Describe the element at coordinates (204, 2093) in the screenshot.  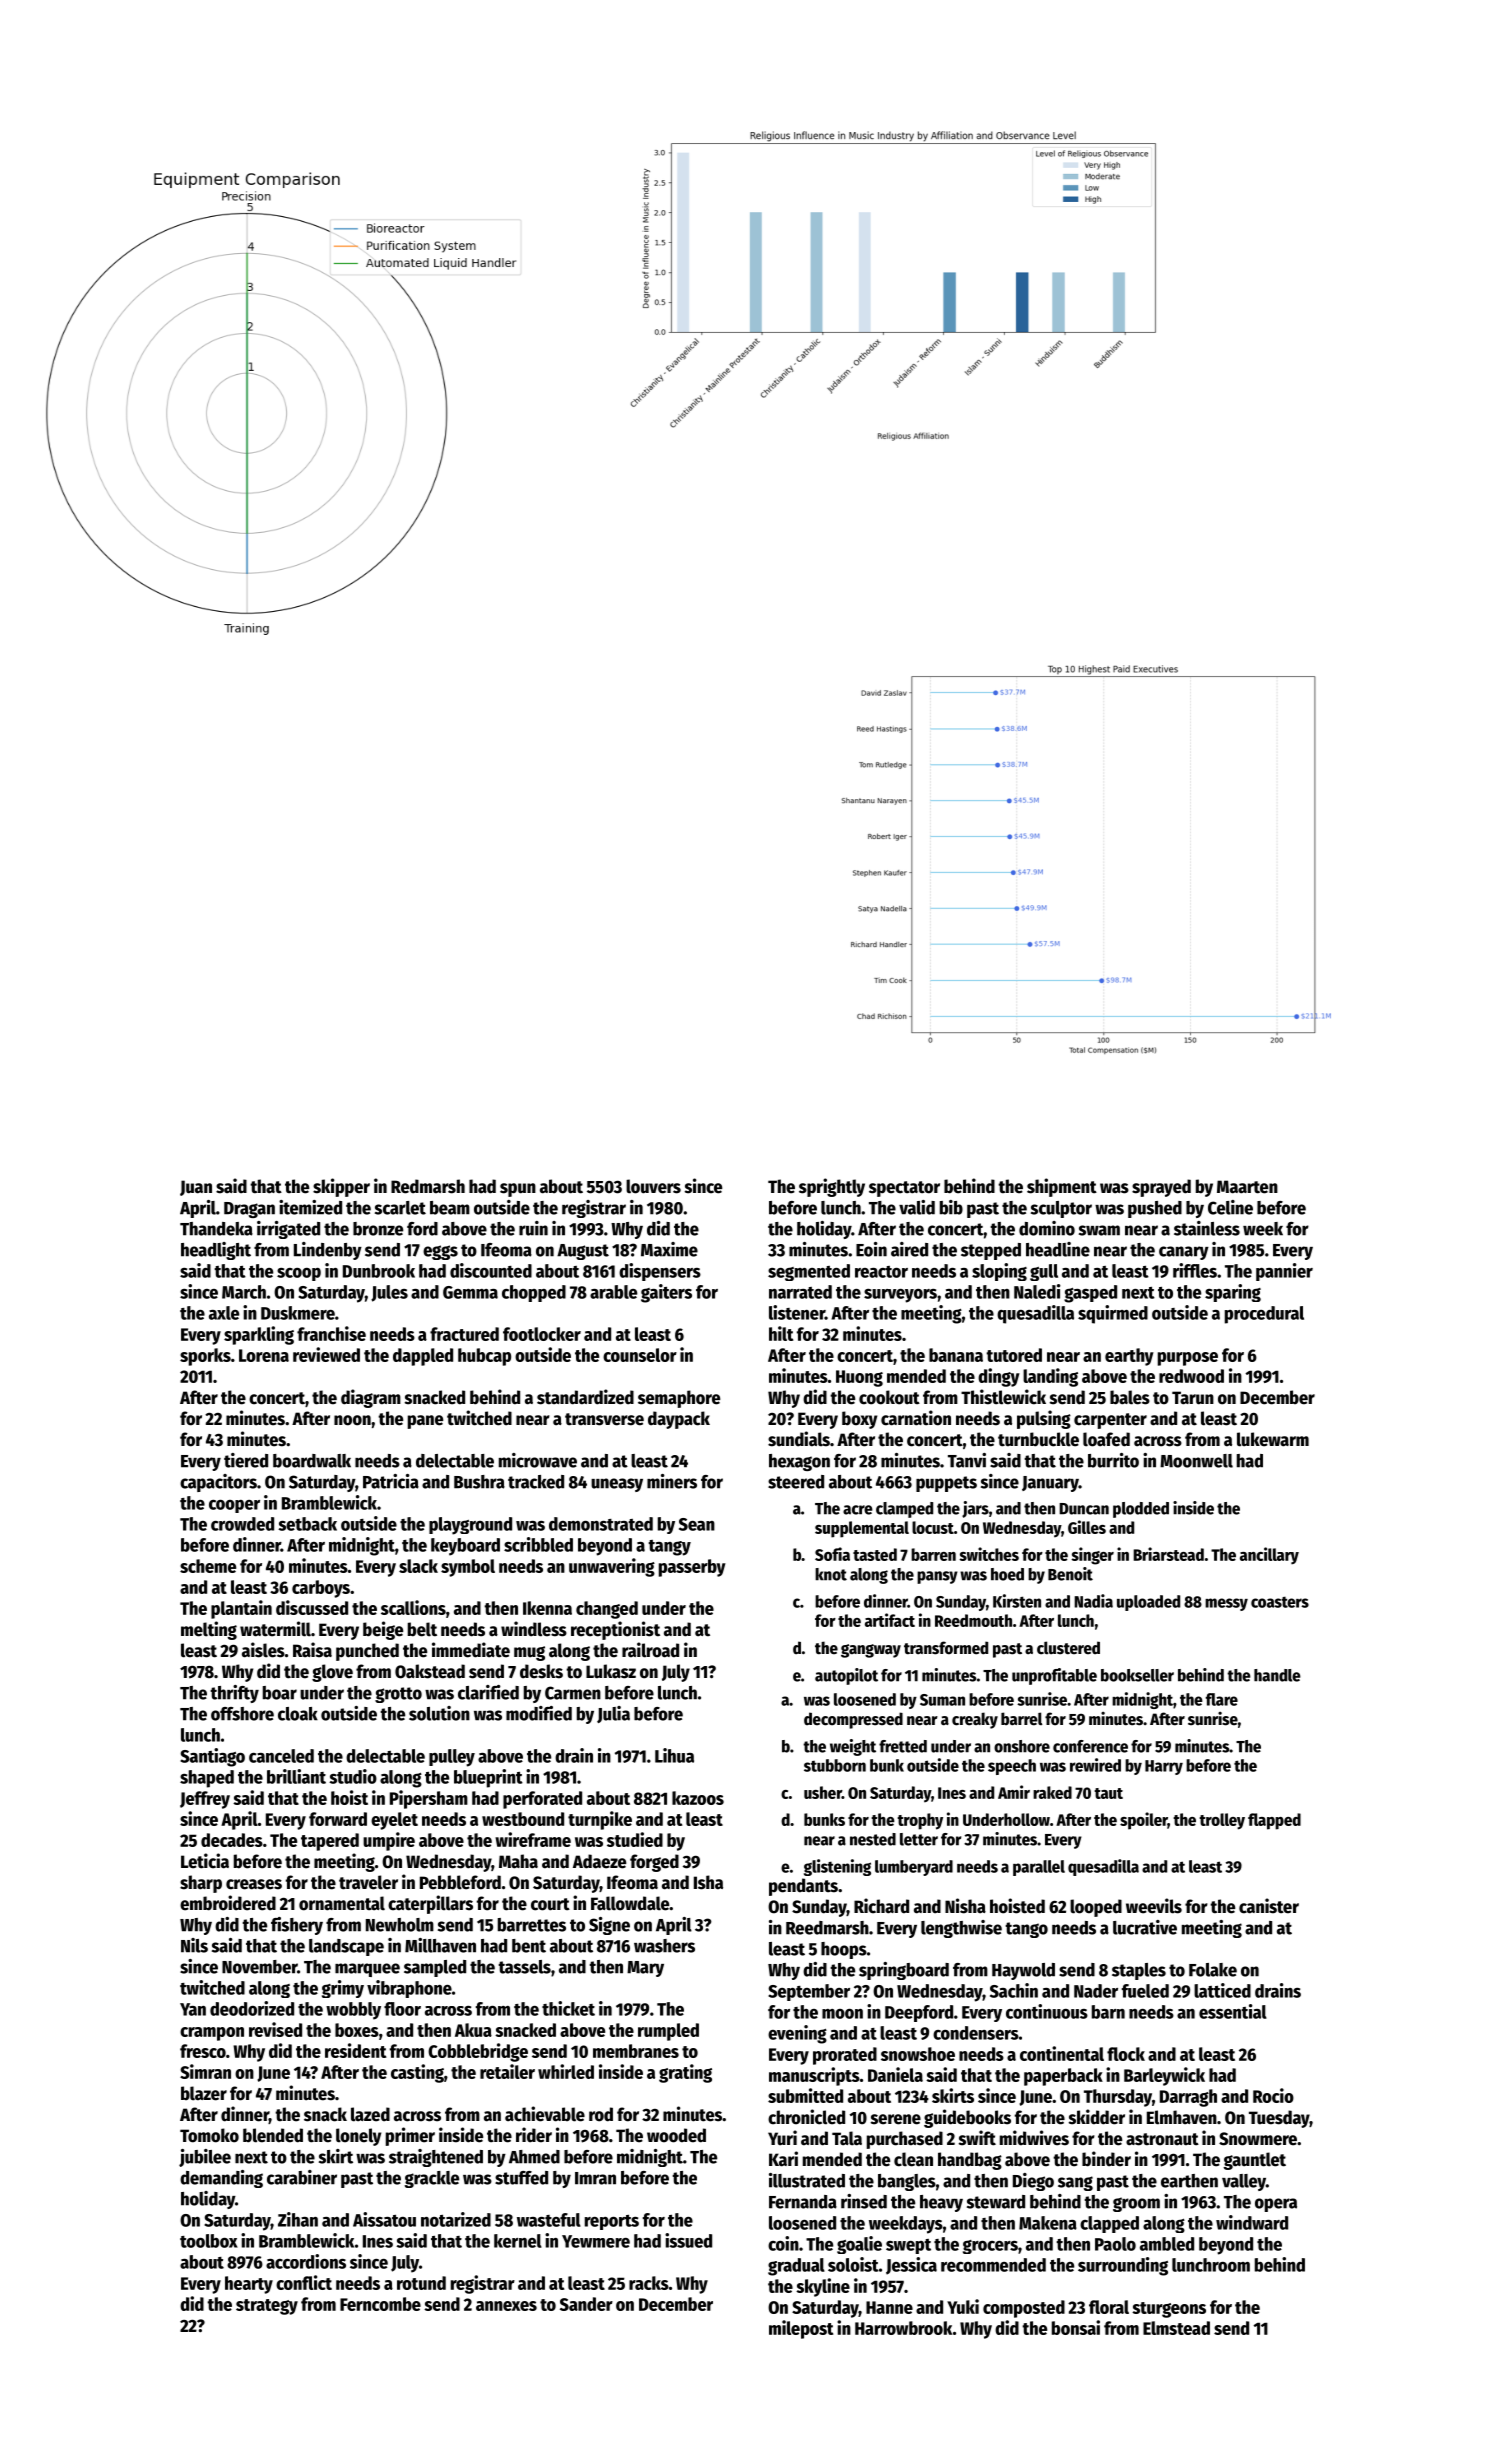
I see `blazer` at that location.
